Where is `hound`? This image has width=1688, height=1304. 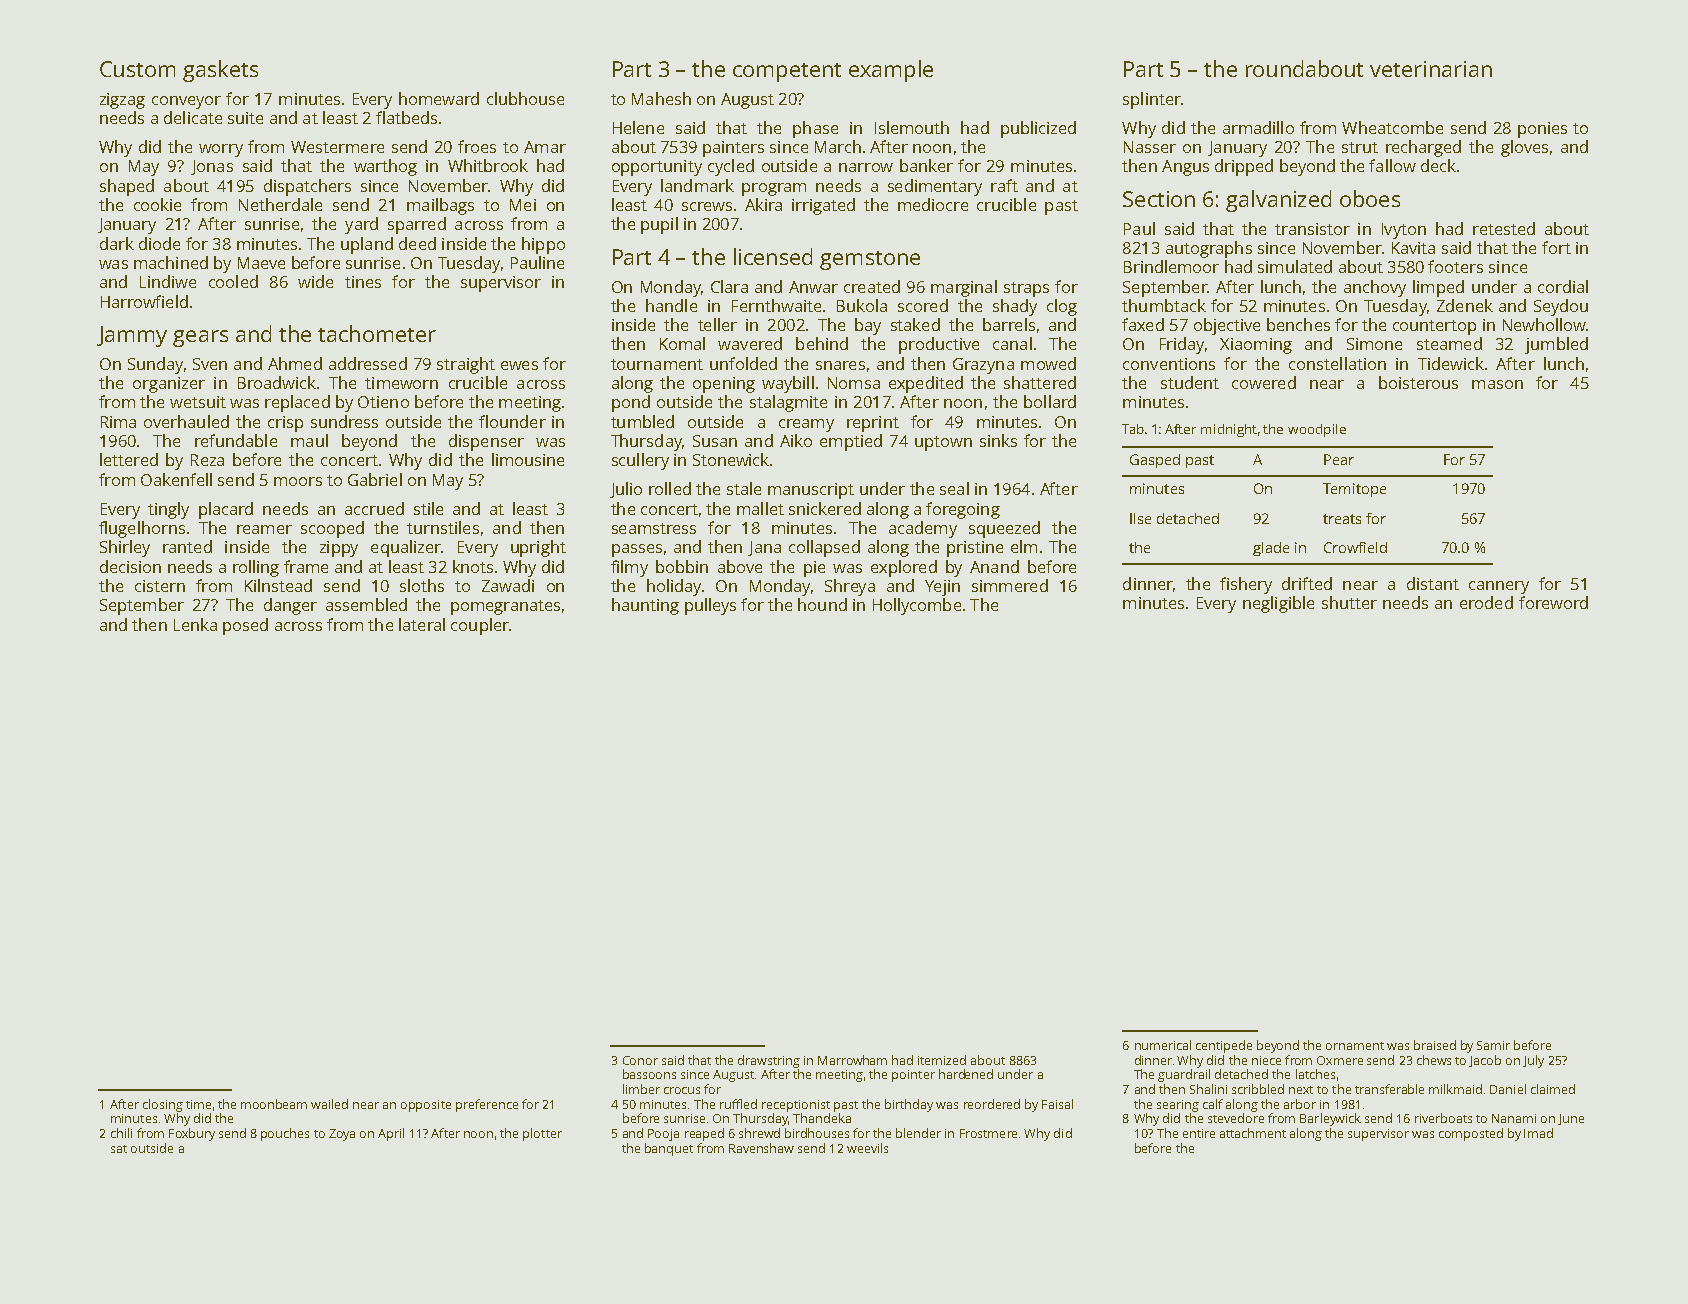
hound is located at coordinates (822, 604).
